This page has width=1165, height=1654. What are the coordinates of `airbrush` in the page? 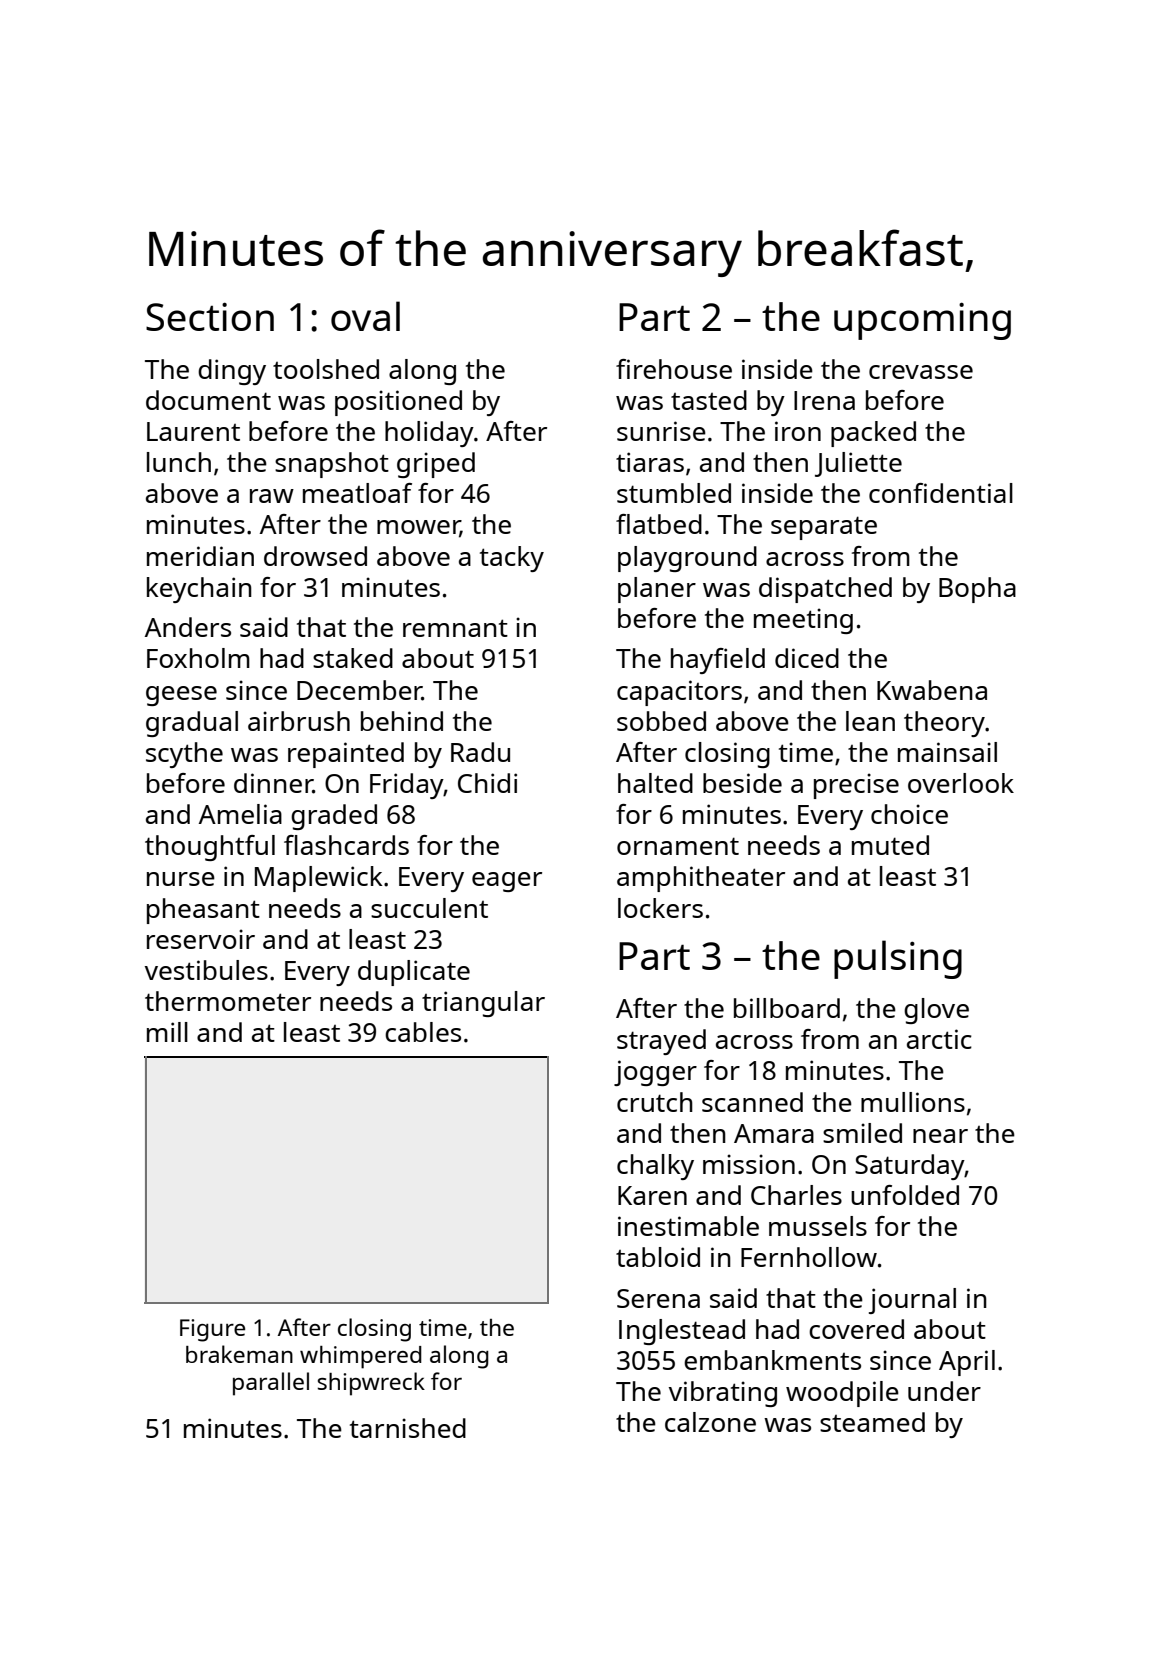 It's located at (299, 721).
